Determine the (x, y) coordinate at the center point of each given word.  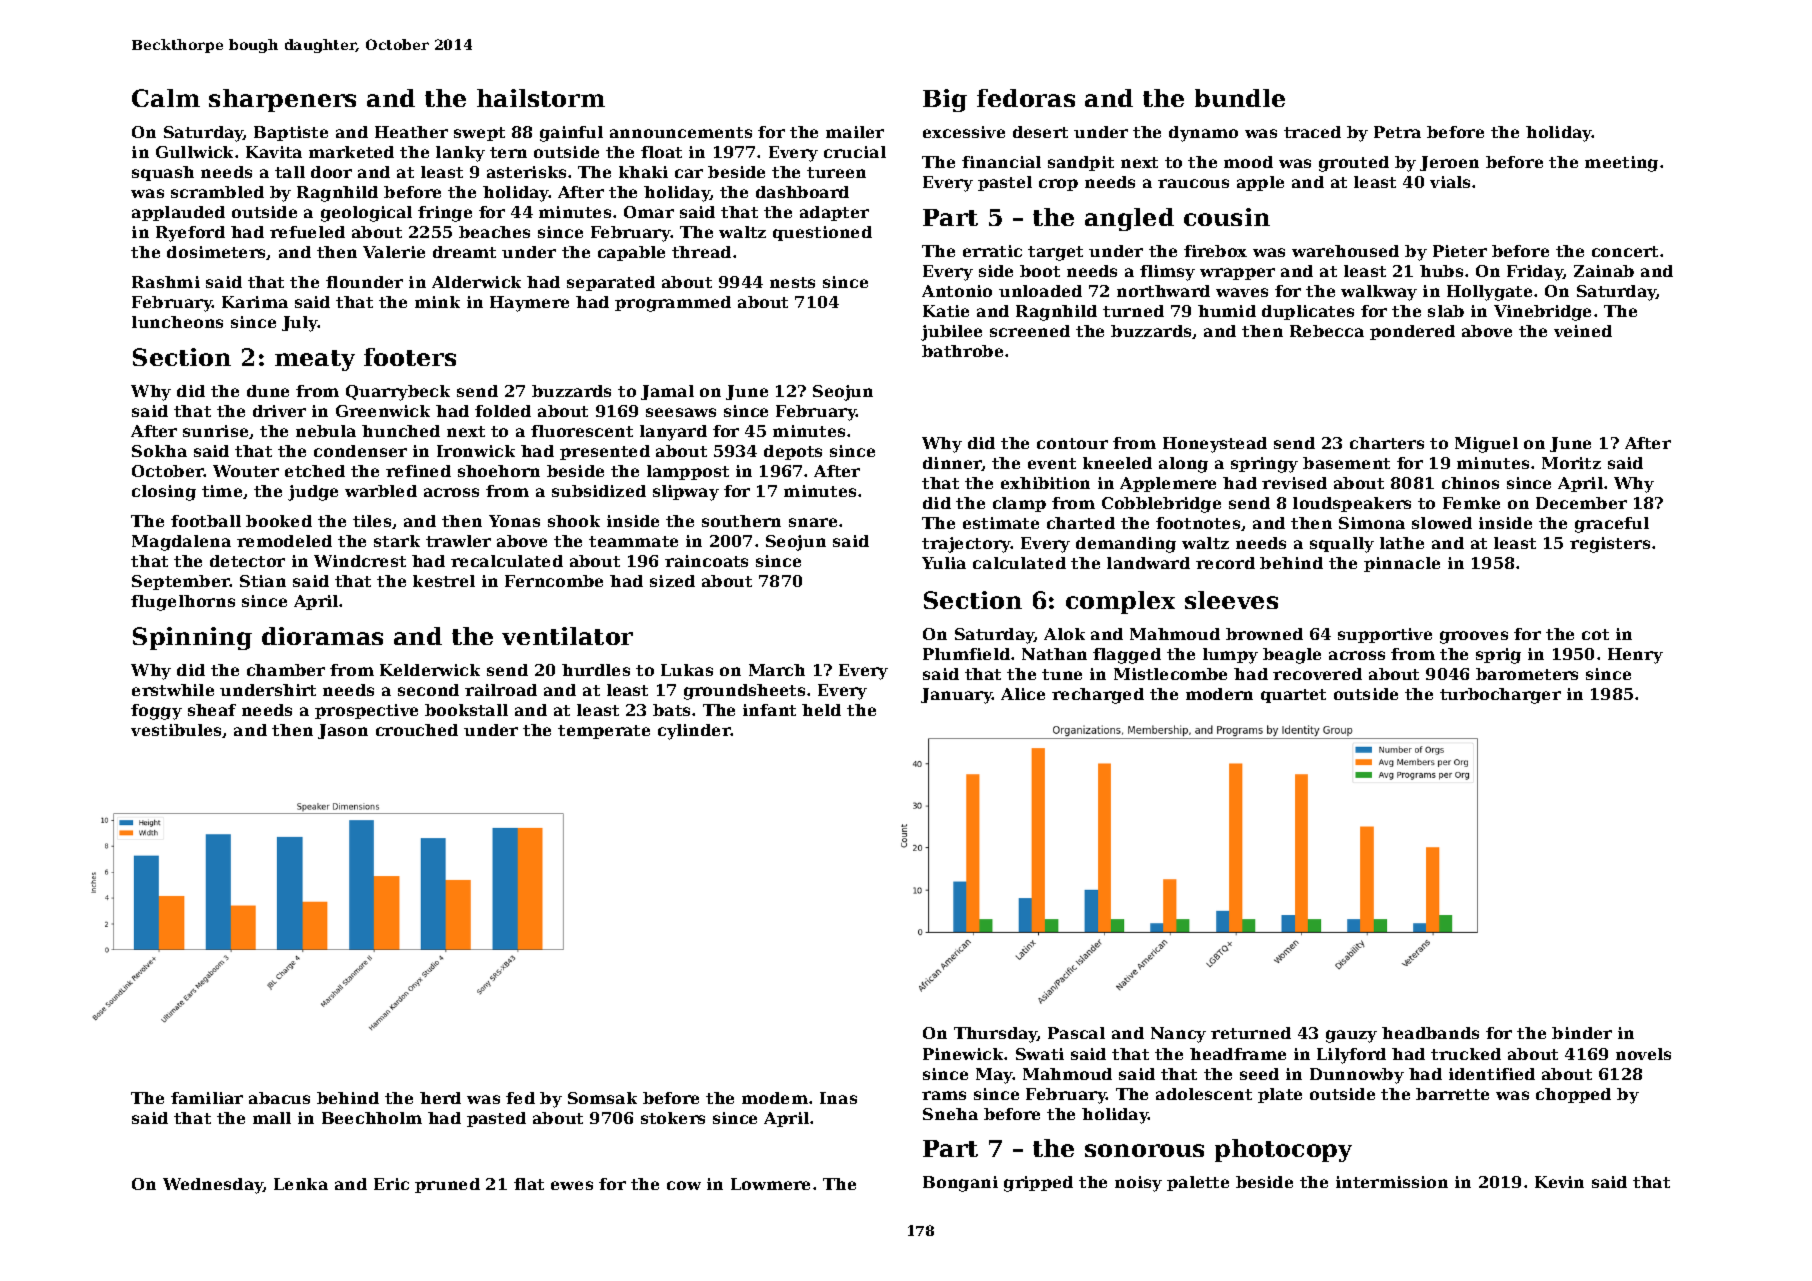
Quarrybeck (398, 393)
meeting (1621, 164)
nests (792, 282)
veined (1583, 331)
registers (1610, 545)
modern (1219, 694)
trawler (458, 541)
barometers (1527, 674)
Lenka (301, 1184)
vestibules (176, 730)
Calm (166, 98)
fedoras (1026, 98)
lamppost (688, 472)
